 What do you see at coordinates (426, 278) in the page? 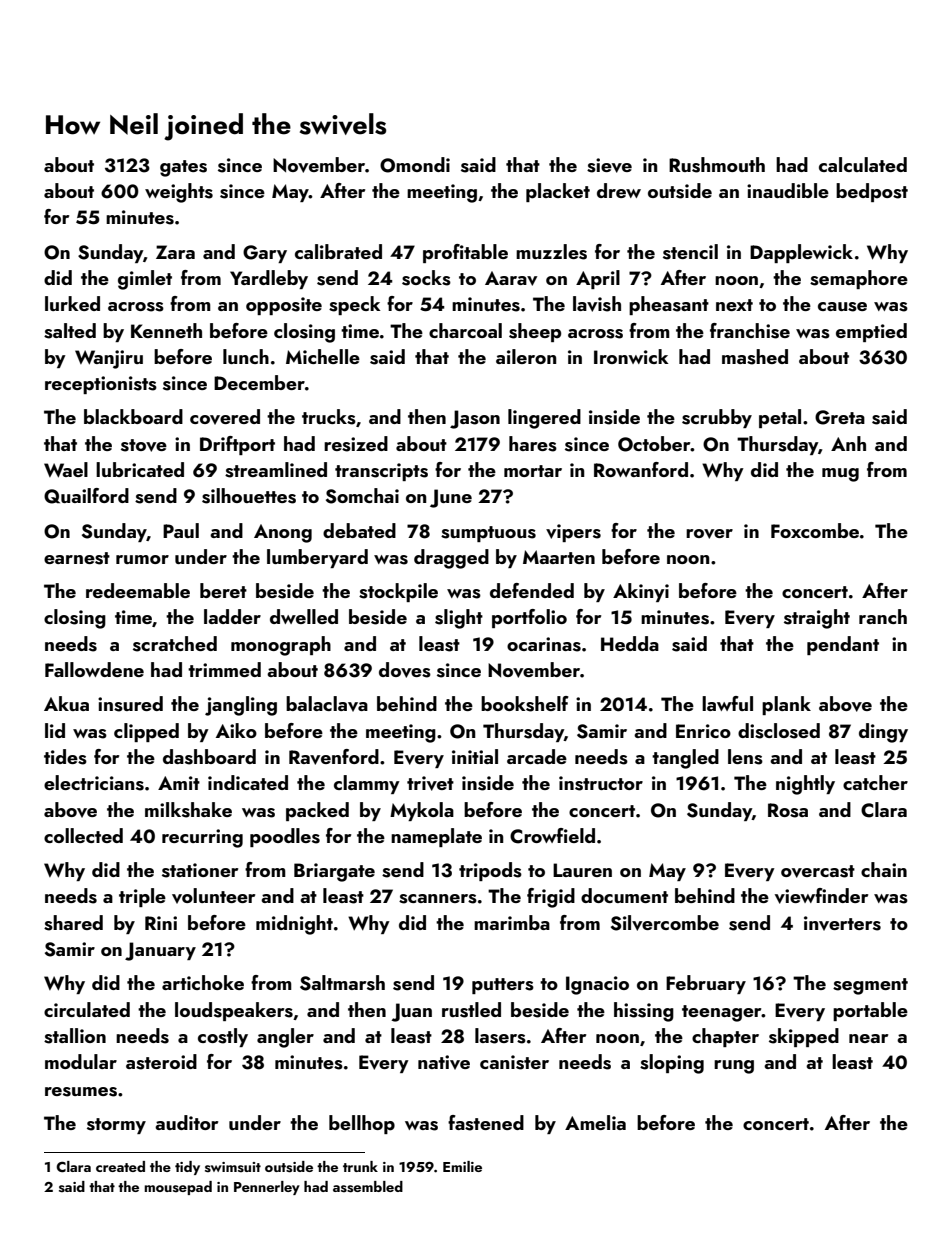
I see `socks` at bounding box center [426, 278].
